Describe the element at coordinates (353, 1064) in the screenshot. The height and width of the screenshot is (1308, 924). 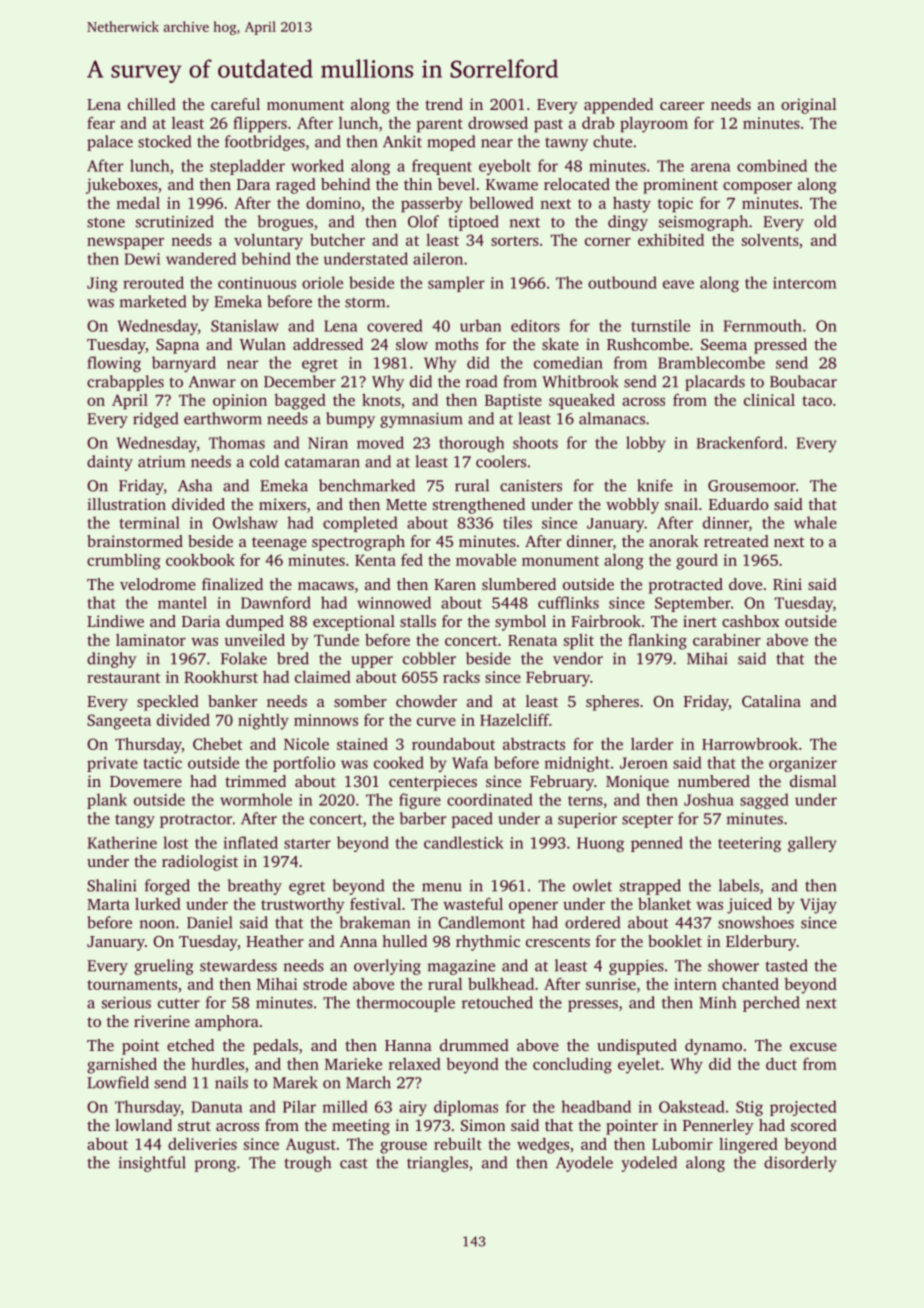
I see `Marieke` at that location.
